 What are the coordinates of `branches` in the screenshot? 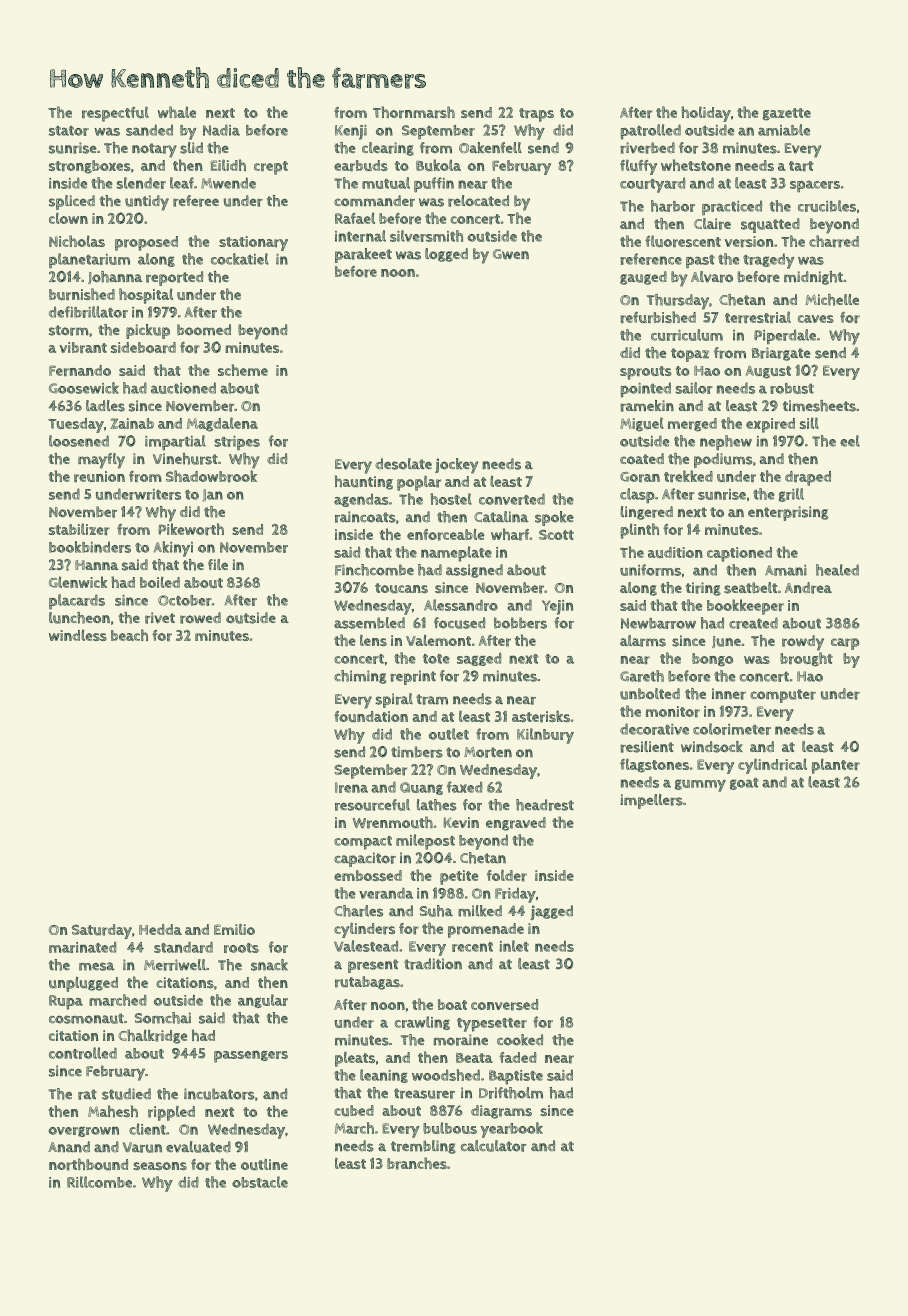 It's located at (417, 1163).
